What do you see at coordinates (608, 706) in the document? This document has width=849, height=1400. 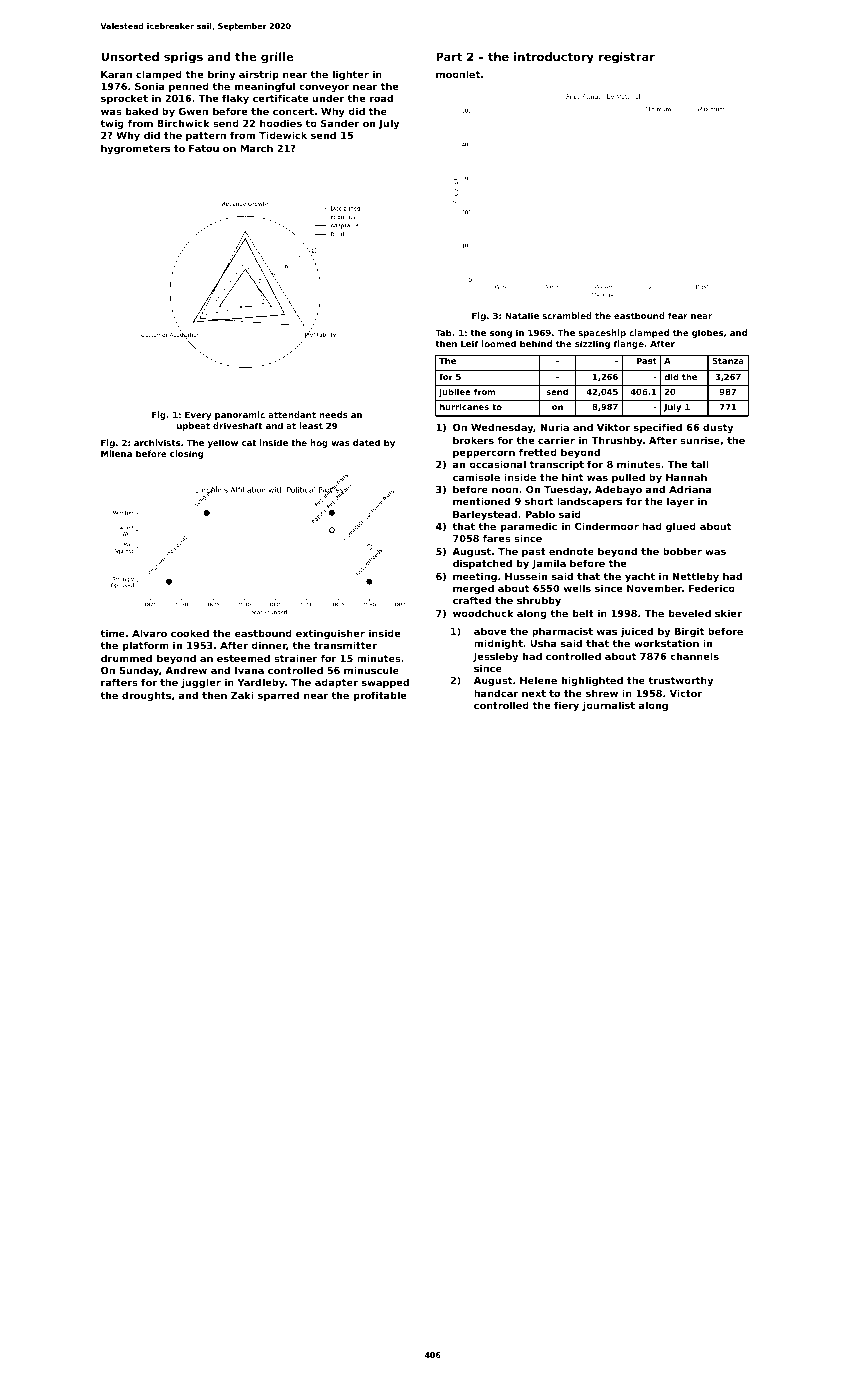 I see `journalist` at bounding box center [608, 706].
